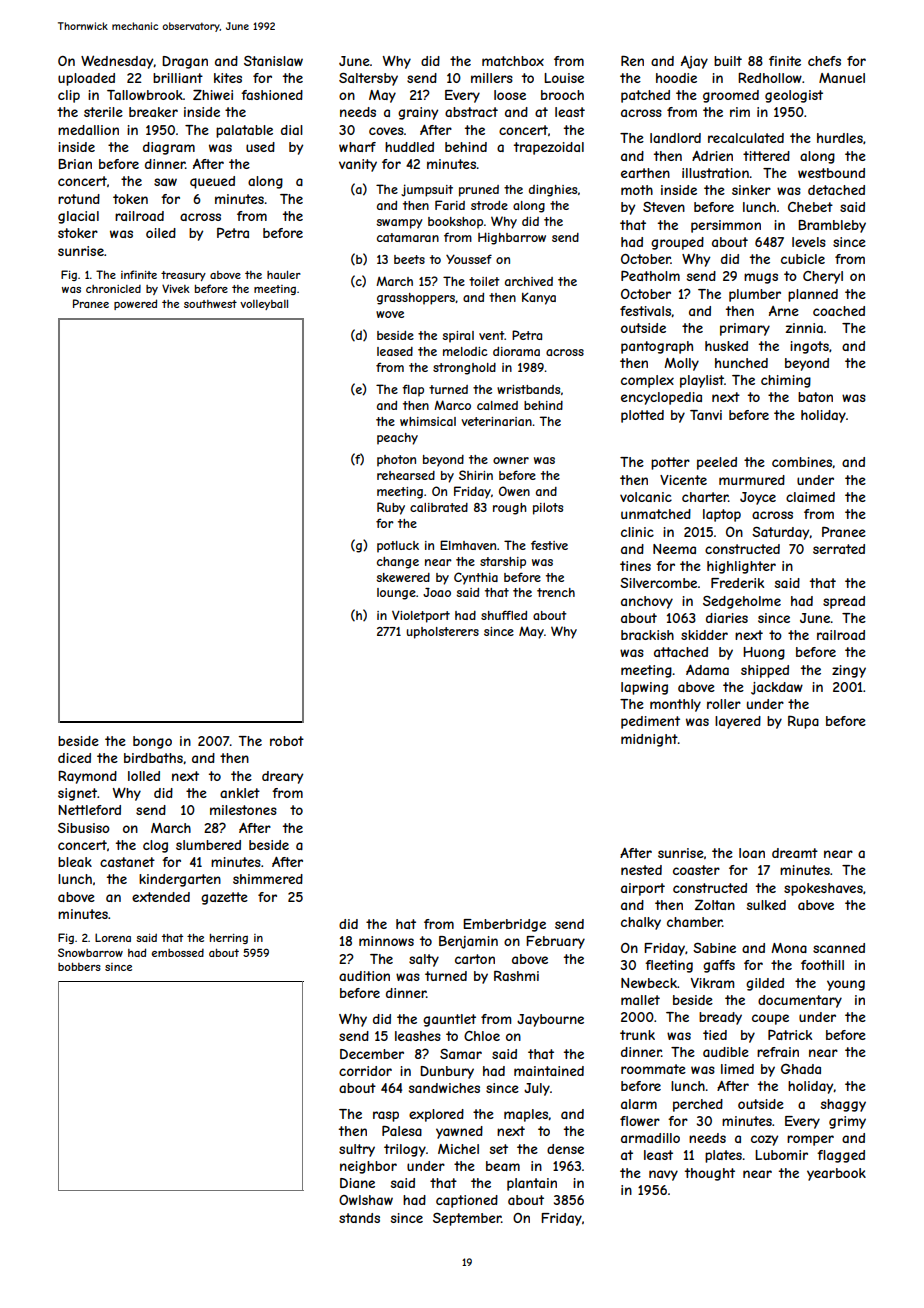 The height and width of the image is (1308, 924). What do you see at coordinates (752, 853) in the image?
I see `loan` at bounding box center [752, 853].
